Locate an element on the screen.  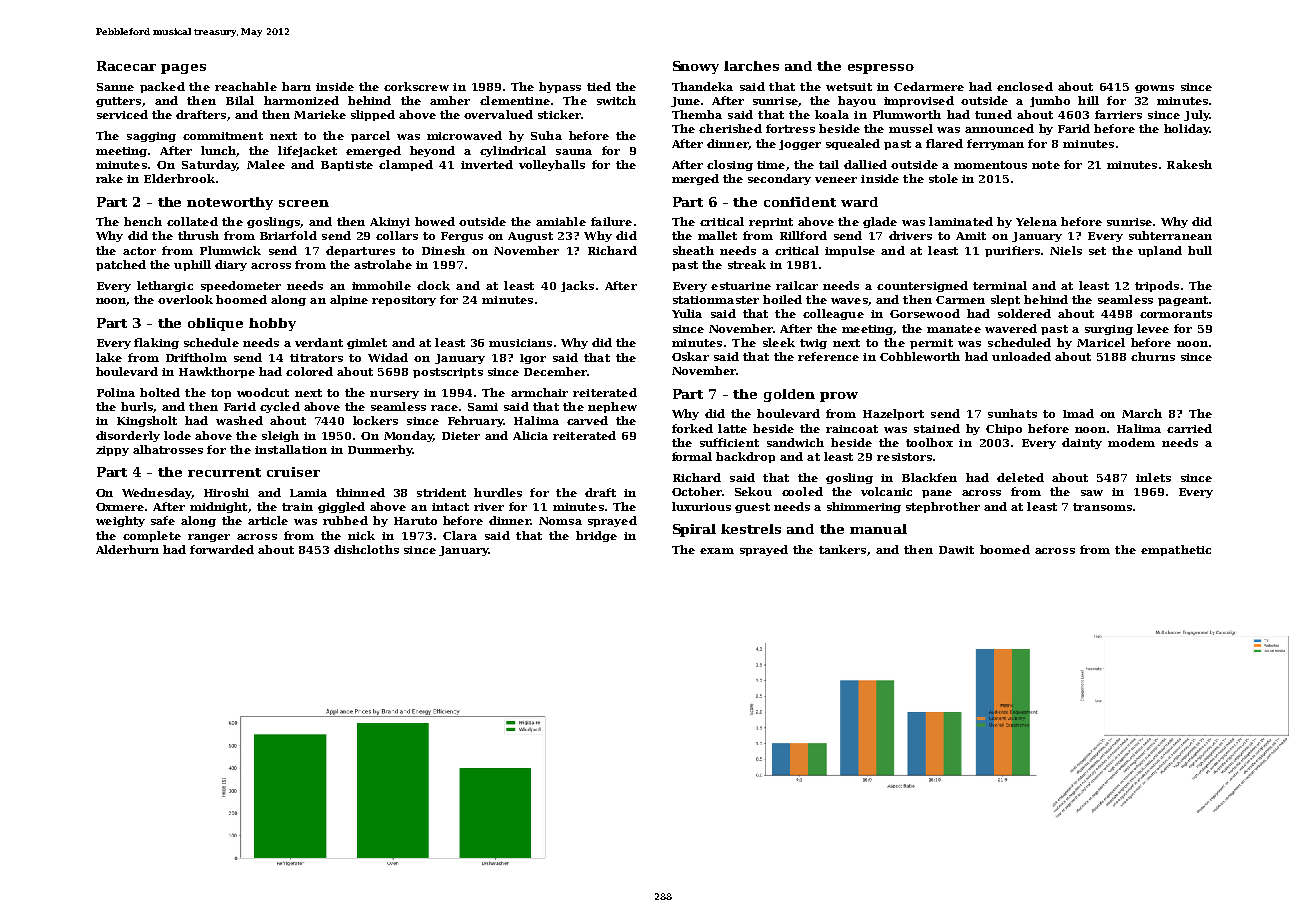
tankers is located at coordinates (842, 549).
